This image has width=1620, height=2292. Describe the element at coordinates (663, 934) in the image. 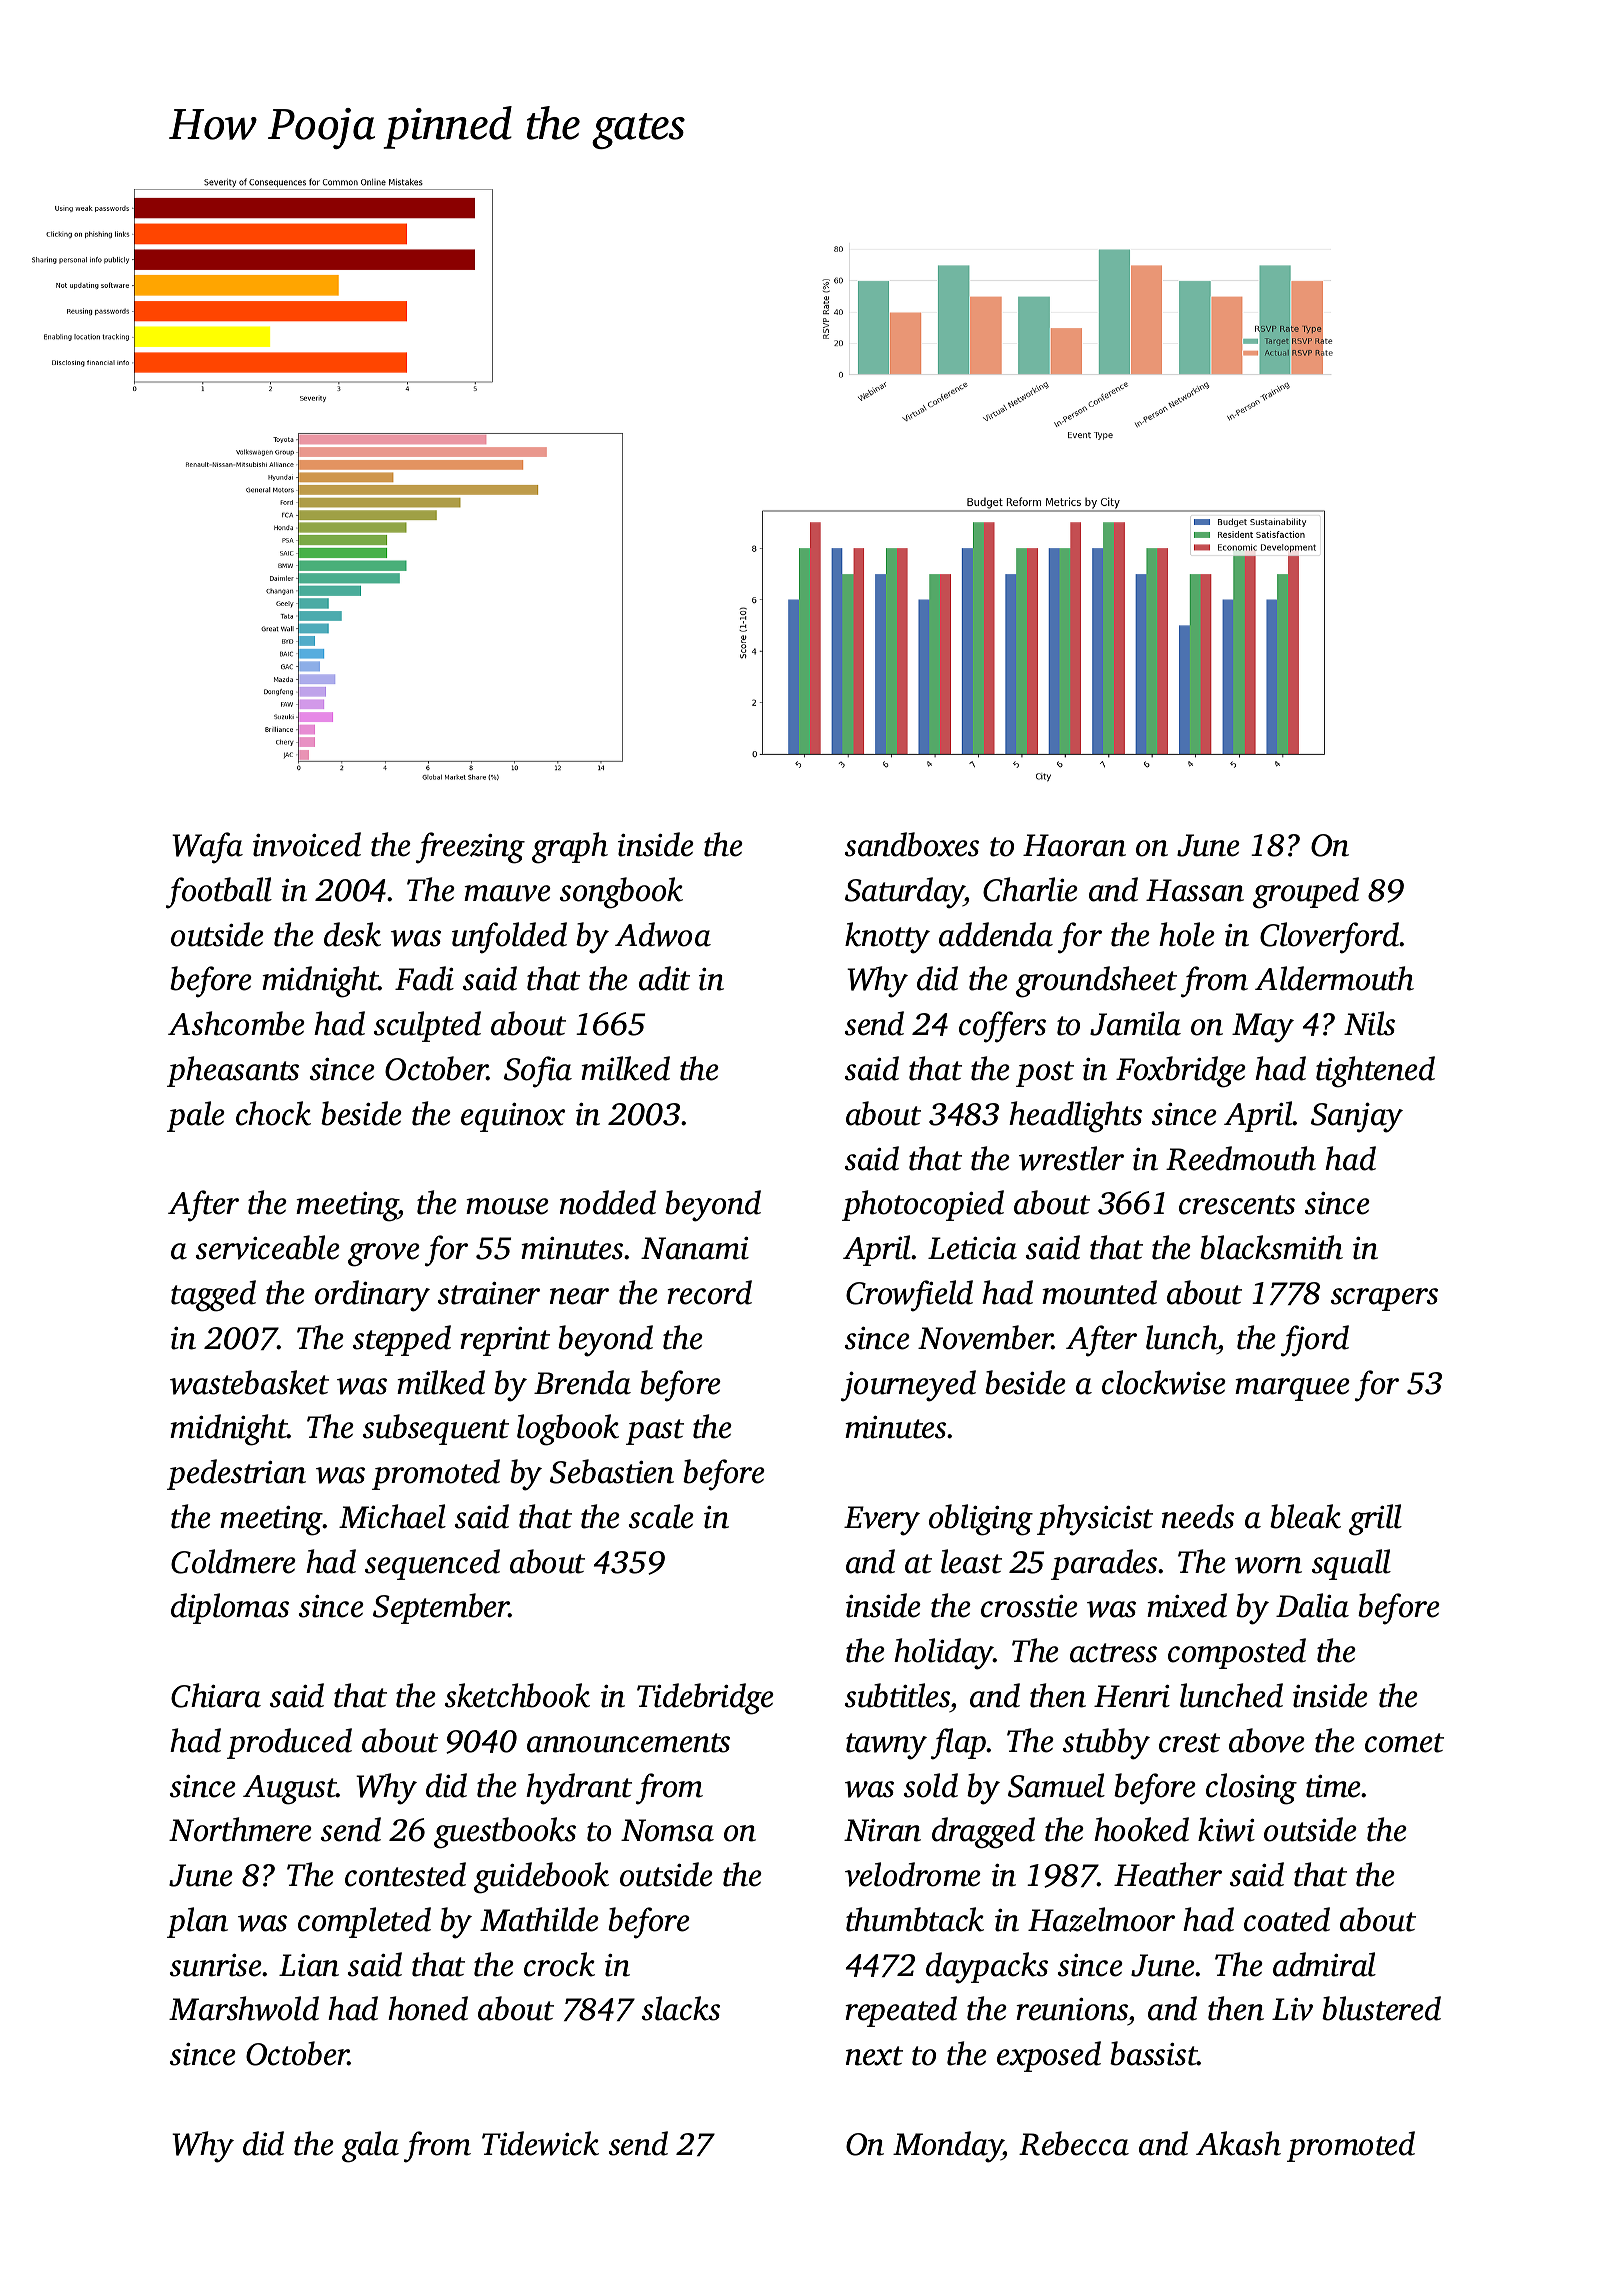

I see `Adwoa` at that location.
